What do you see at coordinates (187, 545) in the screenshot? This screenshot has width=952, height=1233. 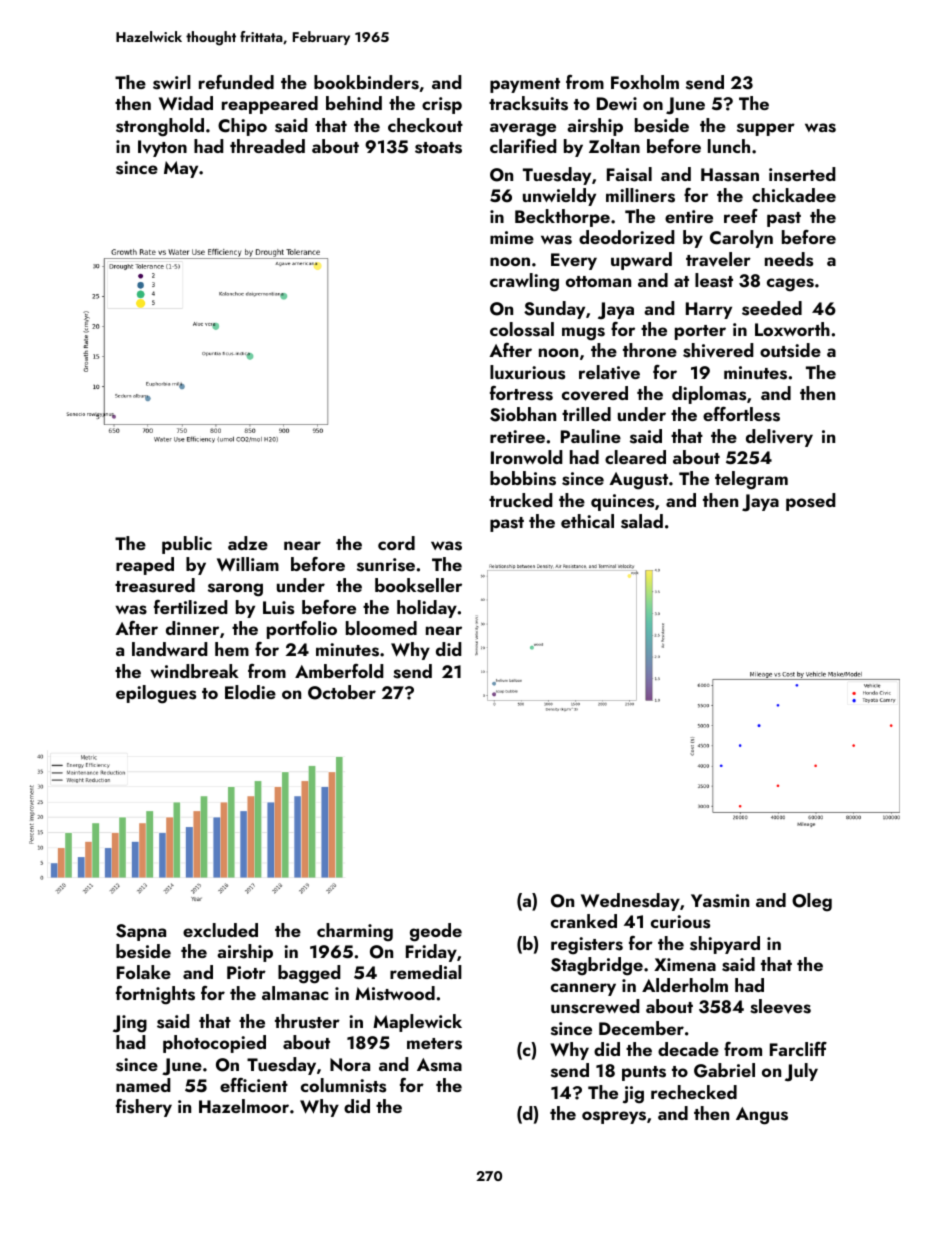 I see `public` at bounding box center [187, 545].
